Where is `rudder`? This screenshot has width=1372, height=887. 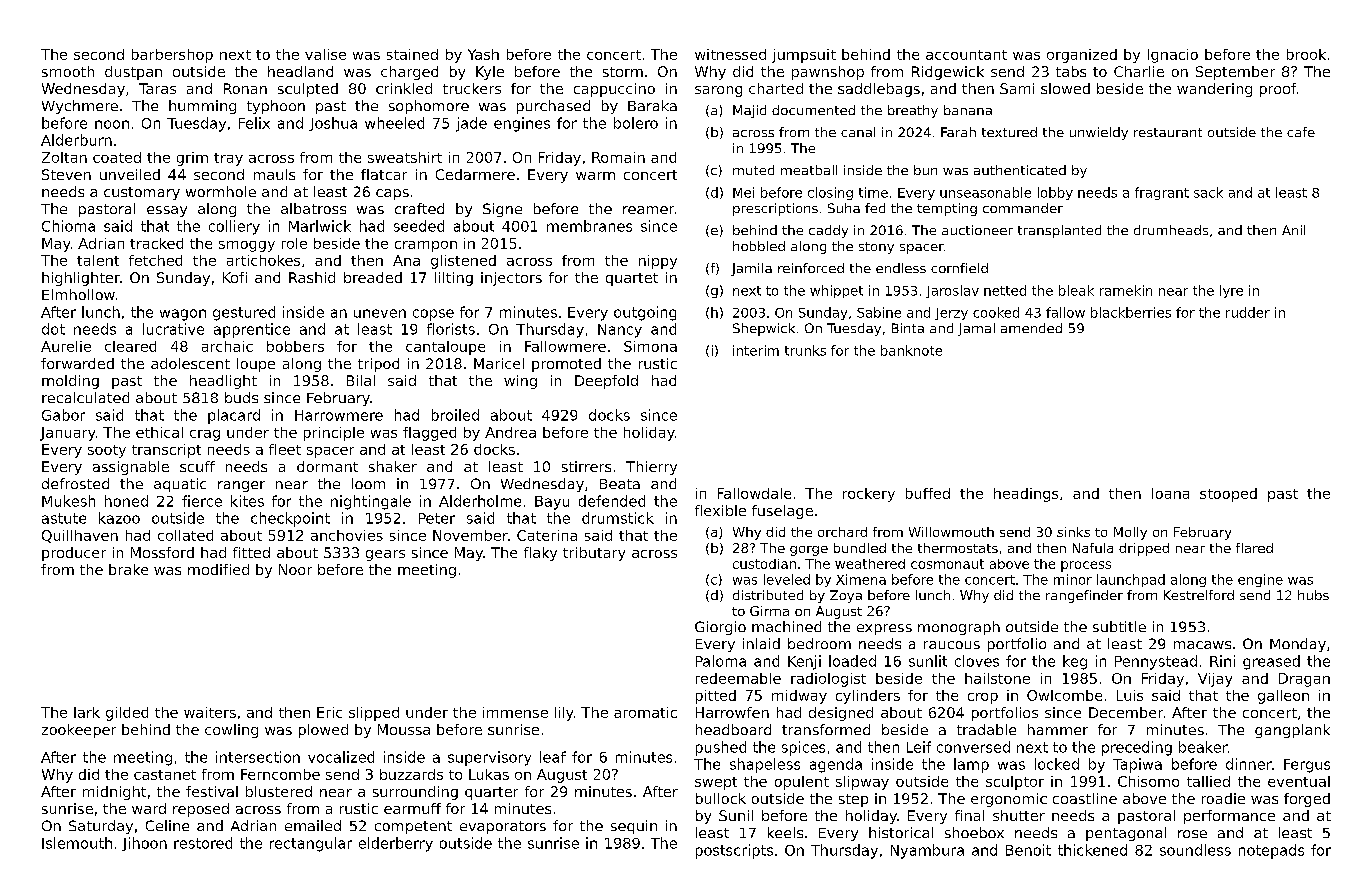
rudder is located at coordinates (1248, 312).
